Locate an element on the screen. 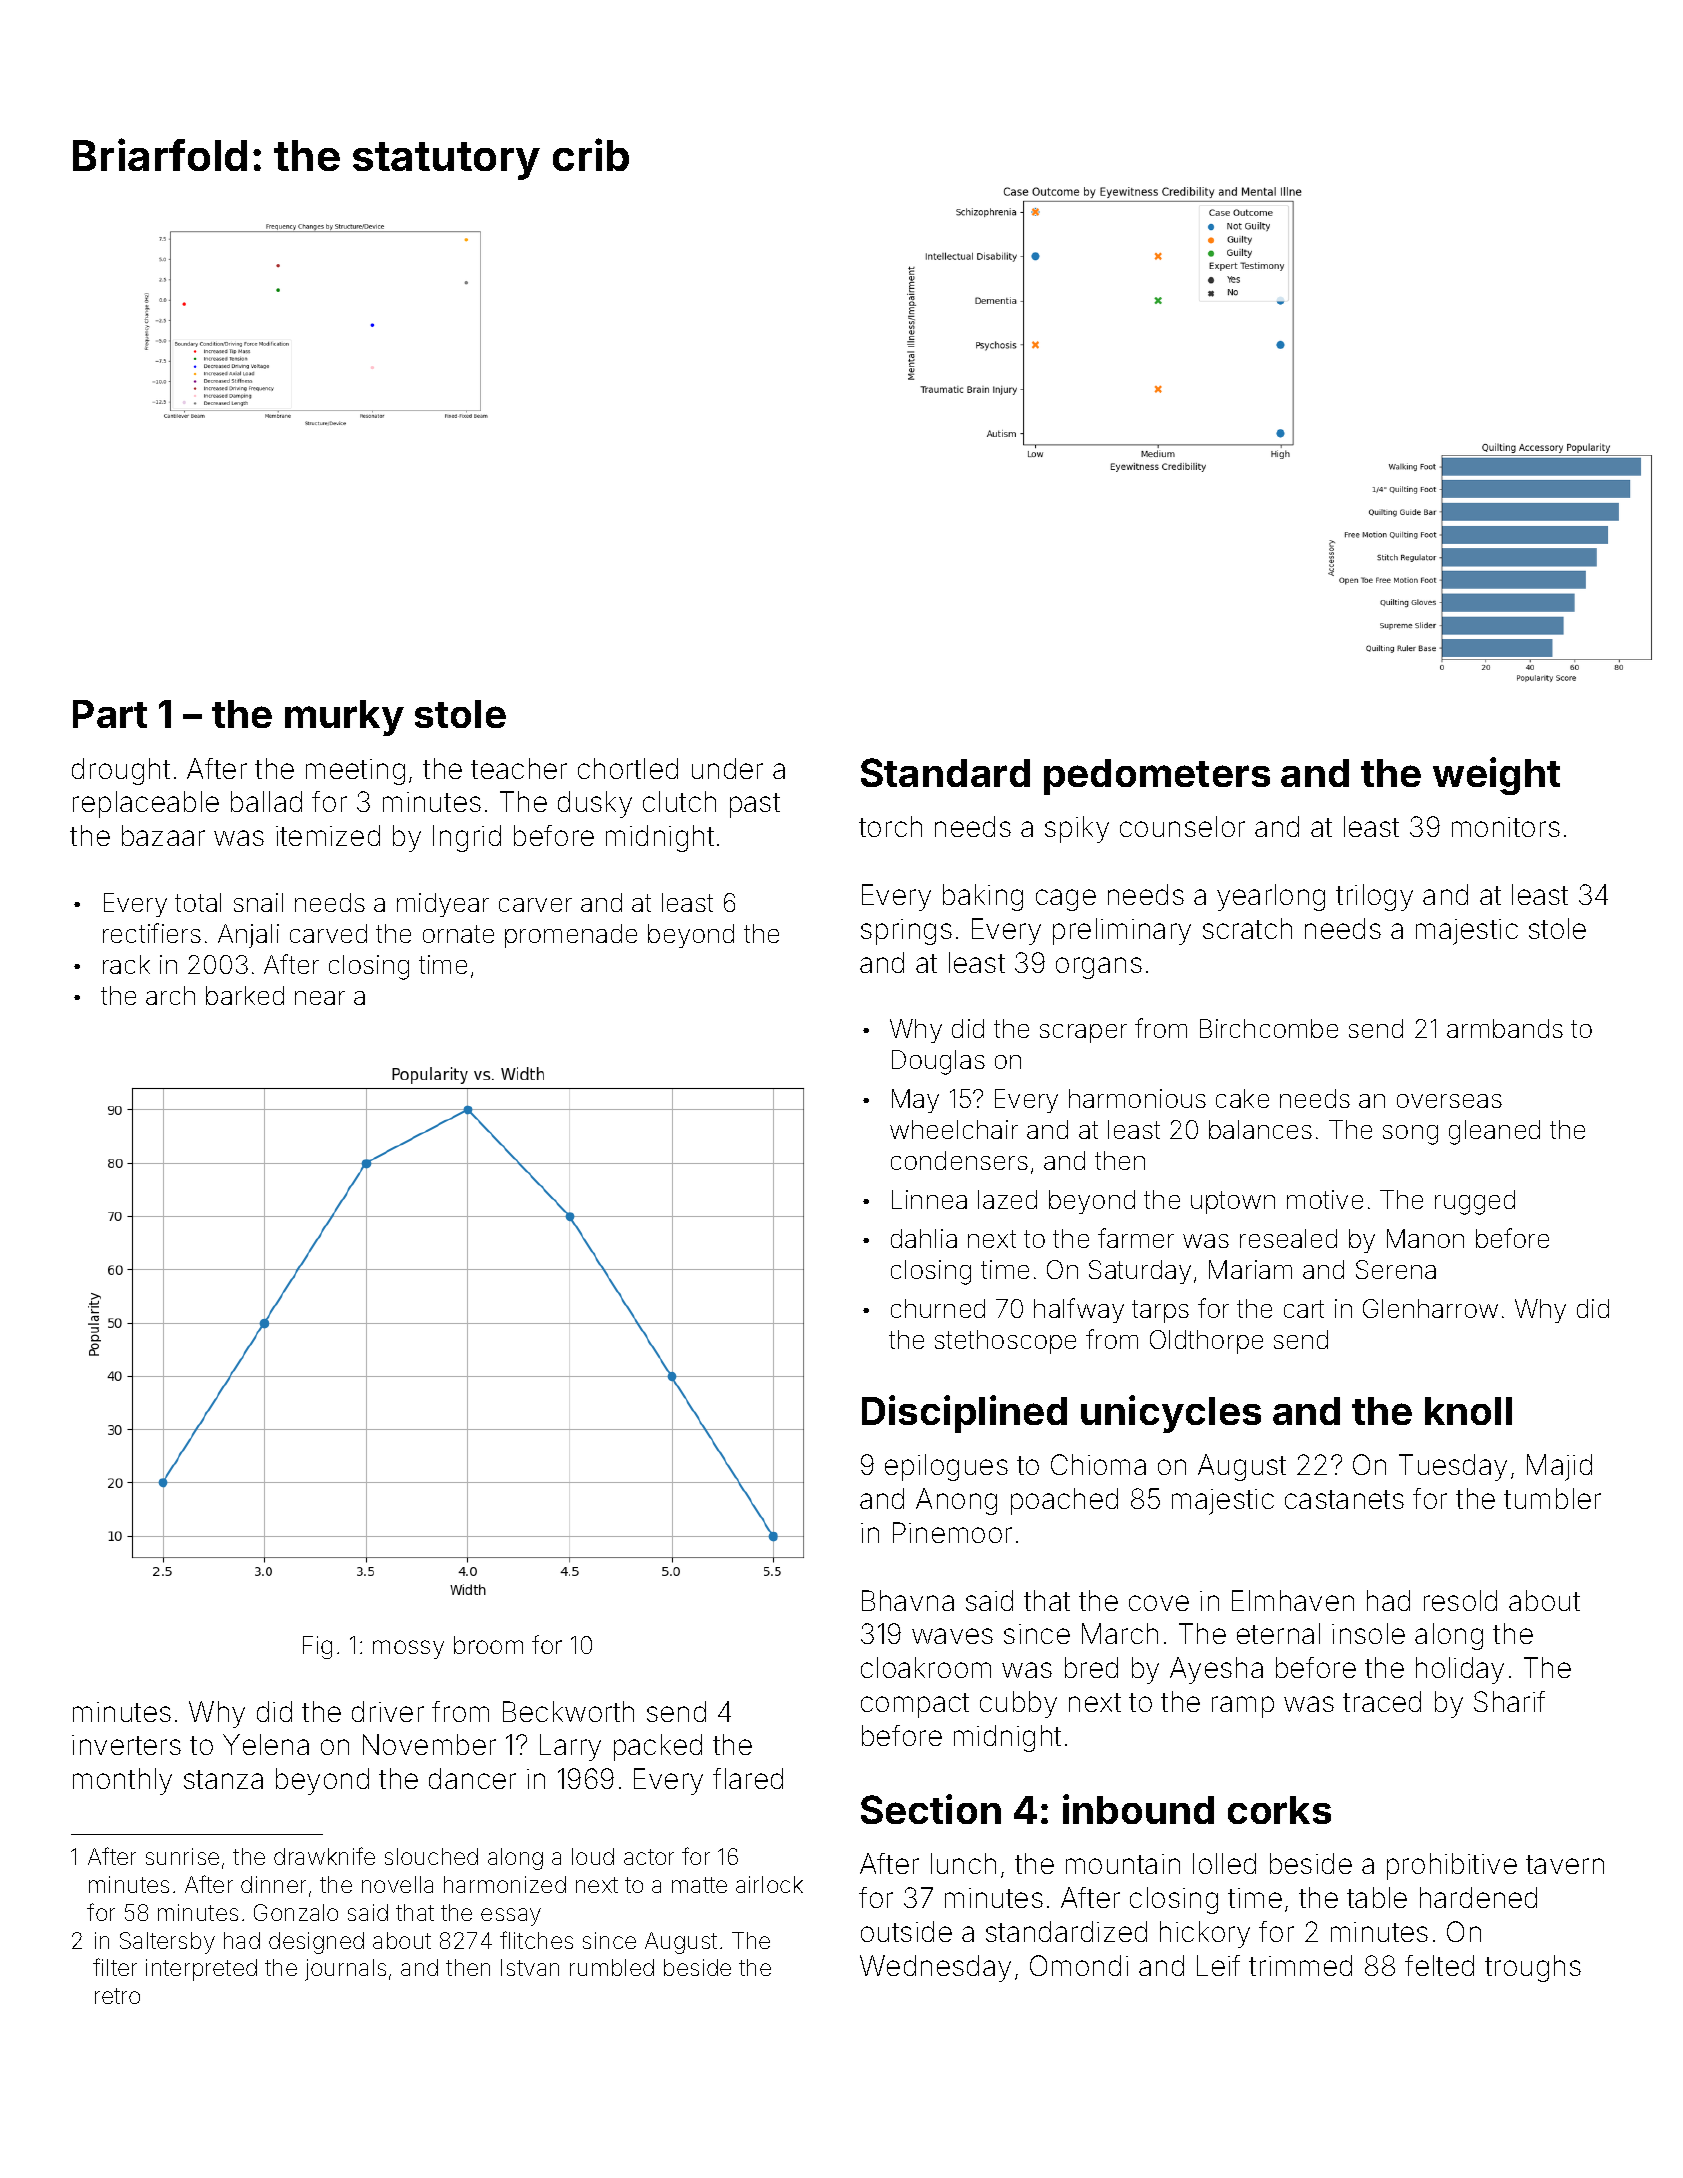 Image resolution: width=1683 pixels, height=2178 pixels. weight is located at coordinates (1496, 776).
